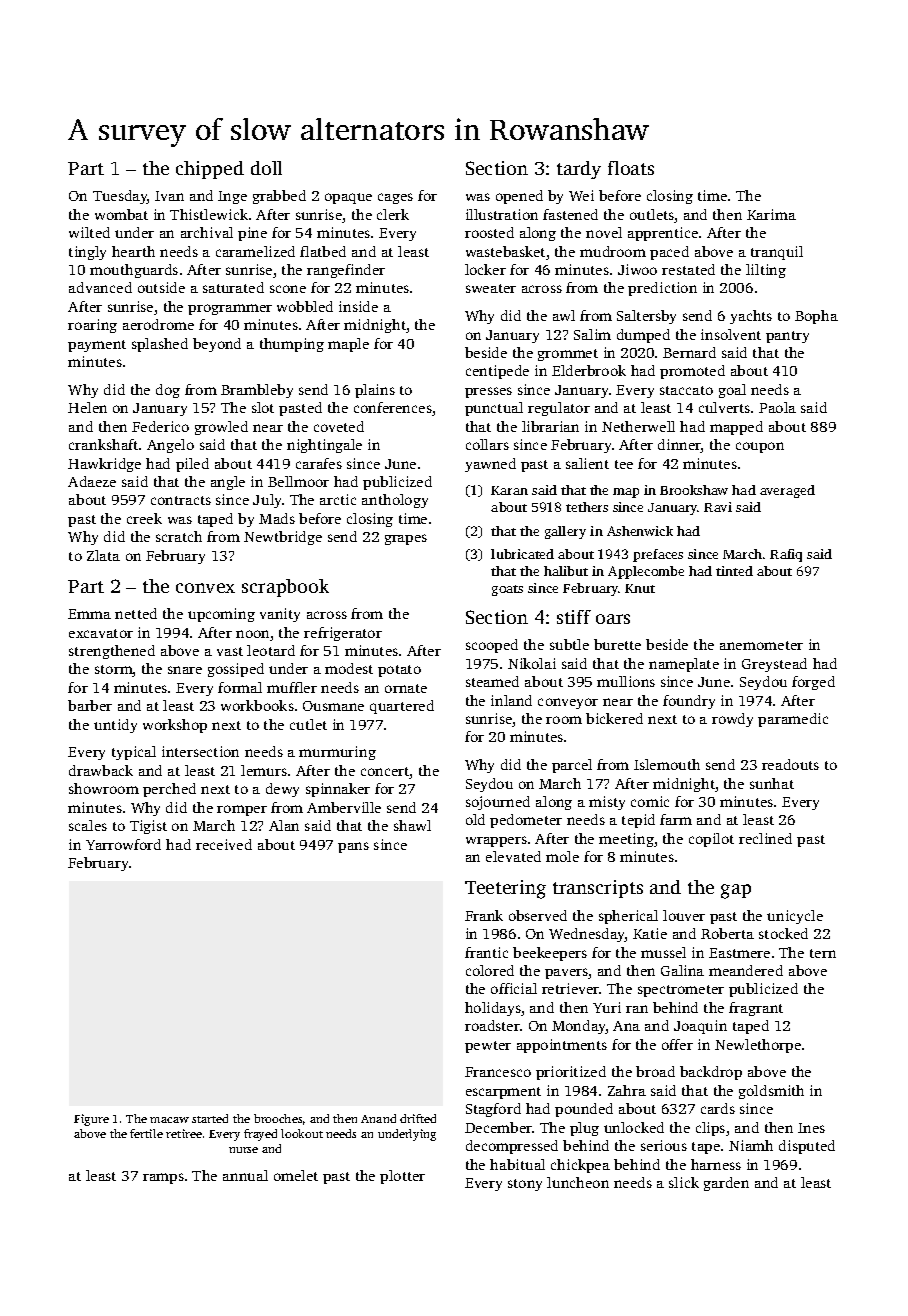 Image resolution: width=908 pixels, height=1316 pixels. What do you see at coordinates (579, 170) in the screenshot?
I see `tardy` at bounding box center [579, 170].
